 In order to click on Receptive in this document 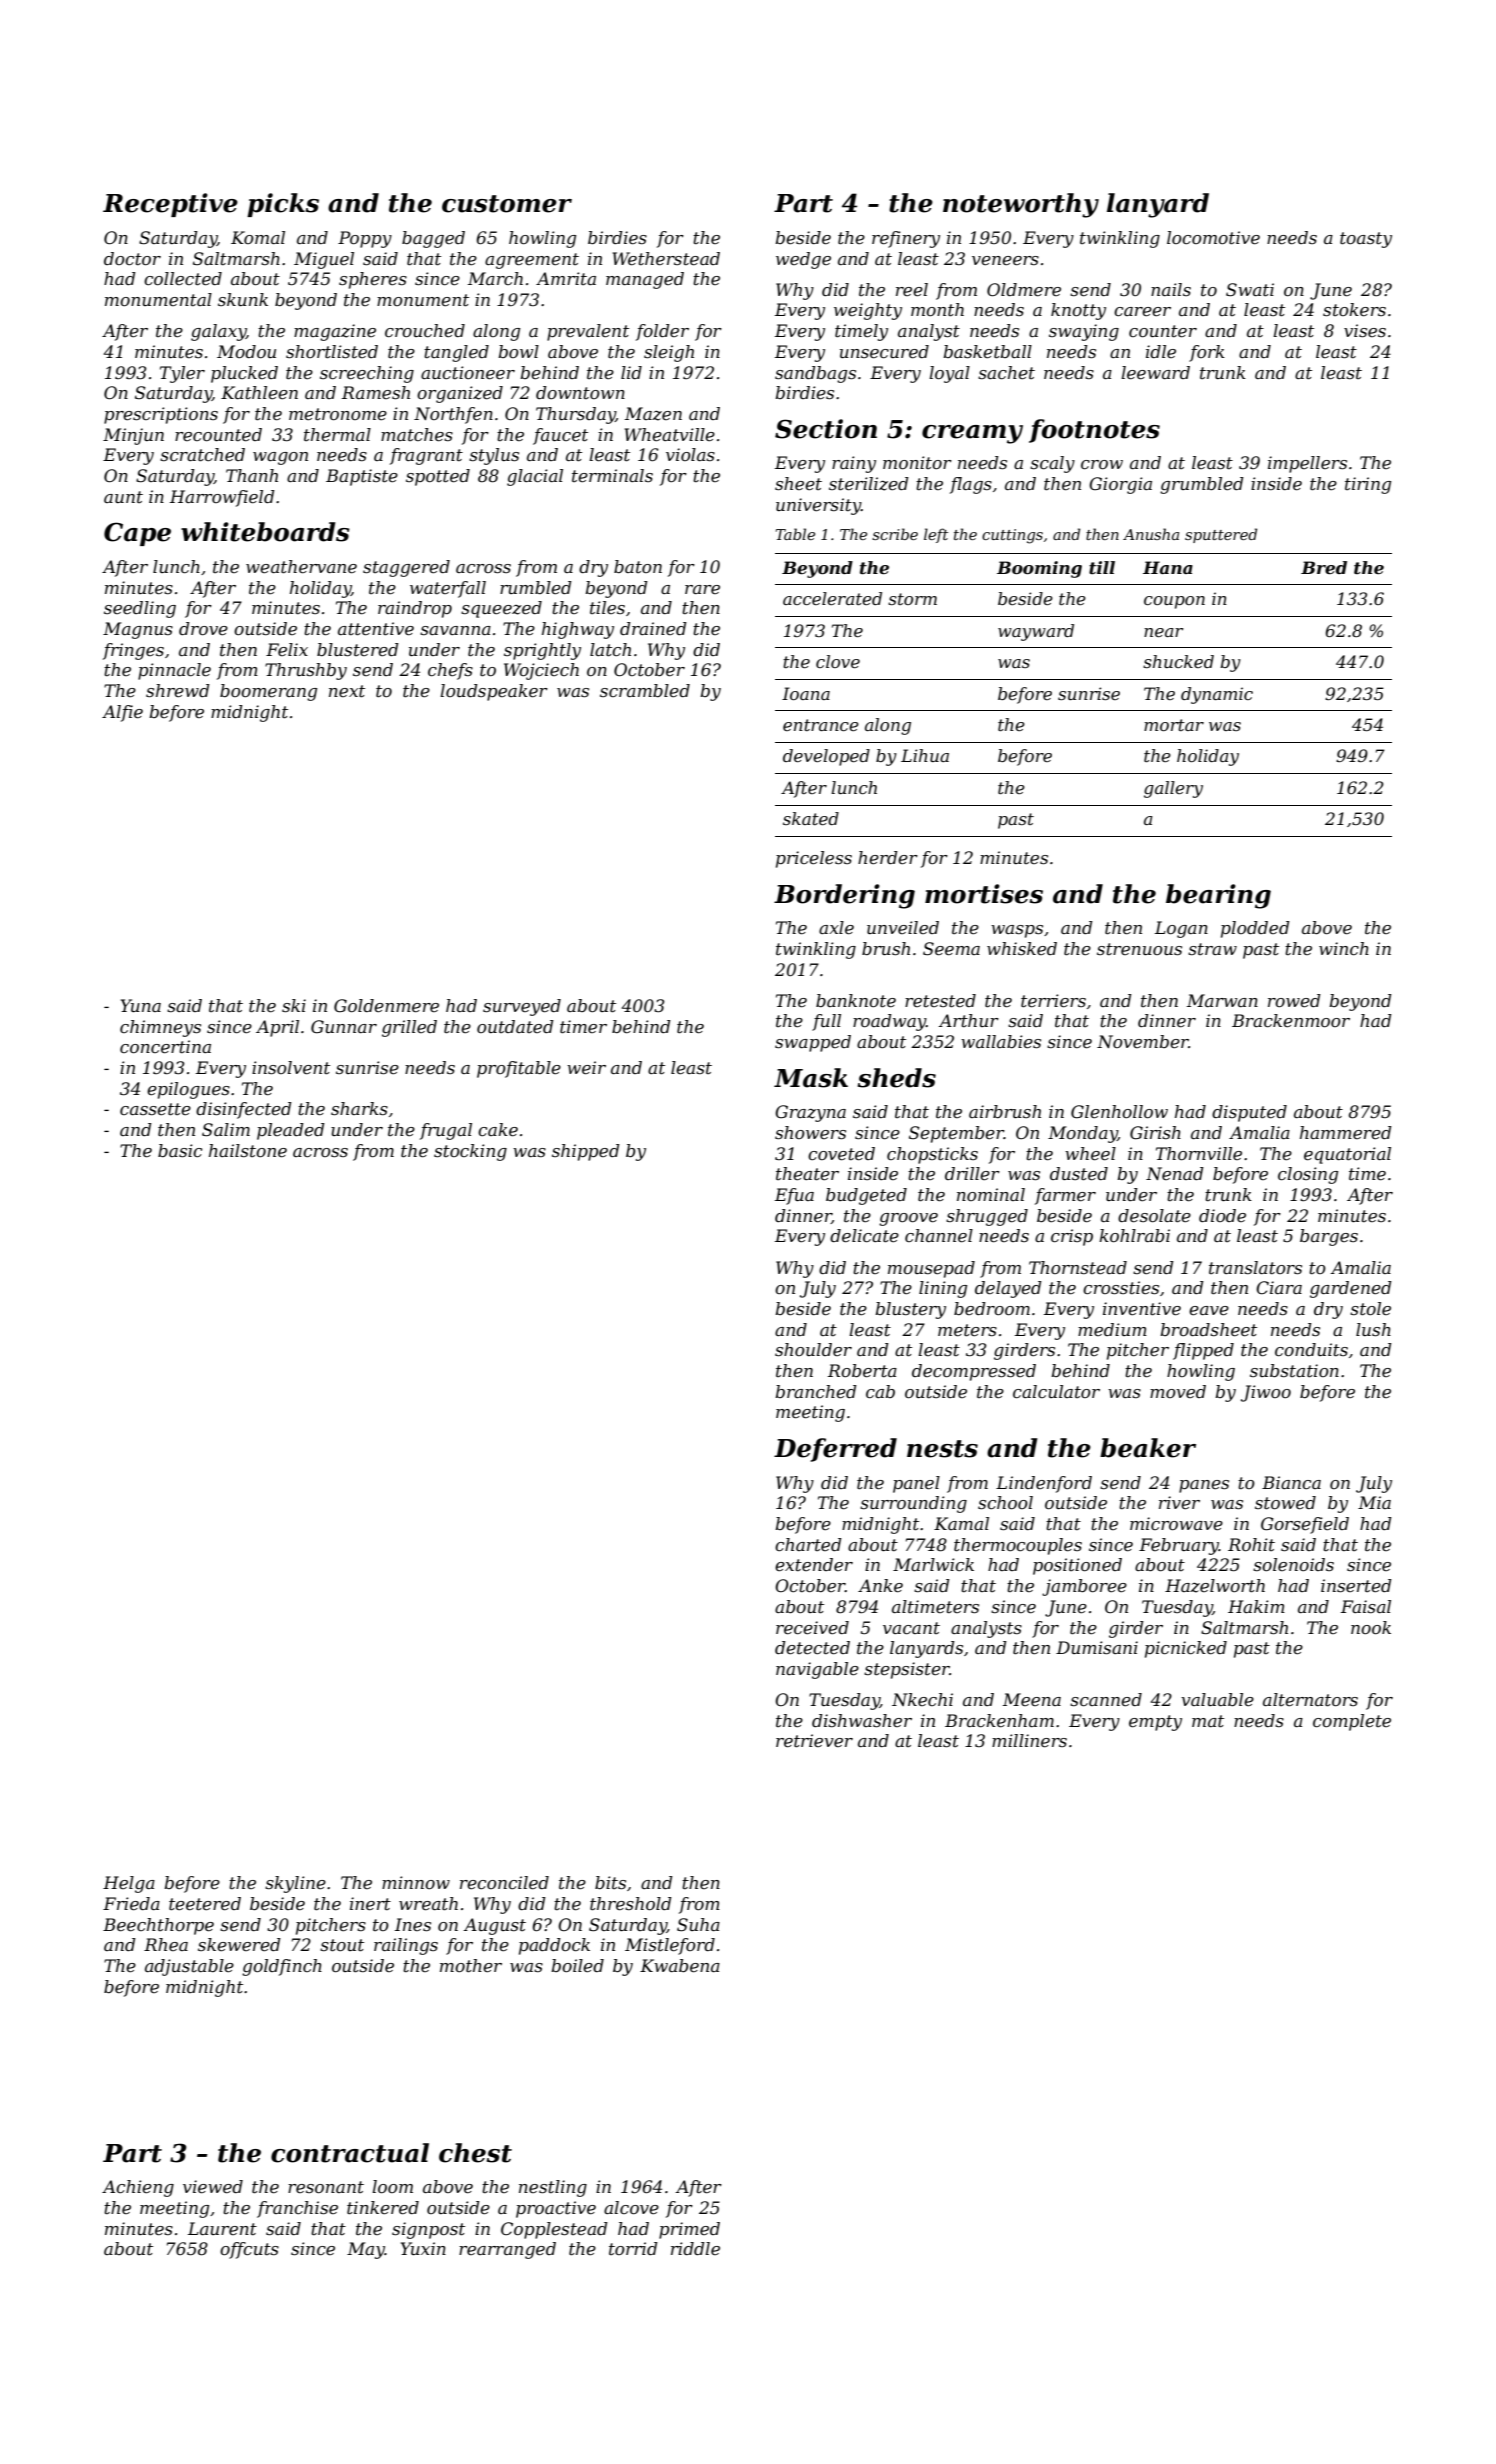, I will do `click(170, 205)`.
